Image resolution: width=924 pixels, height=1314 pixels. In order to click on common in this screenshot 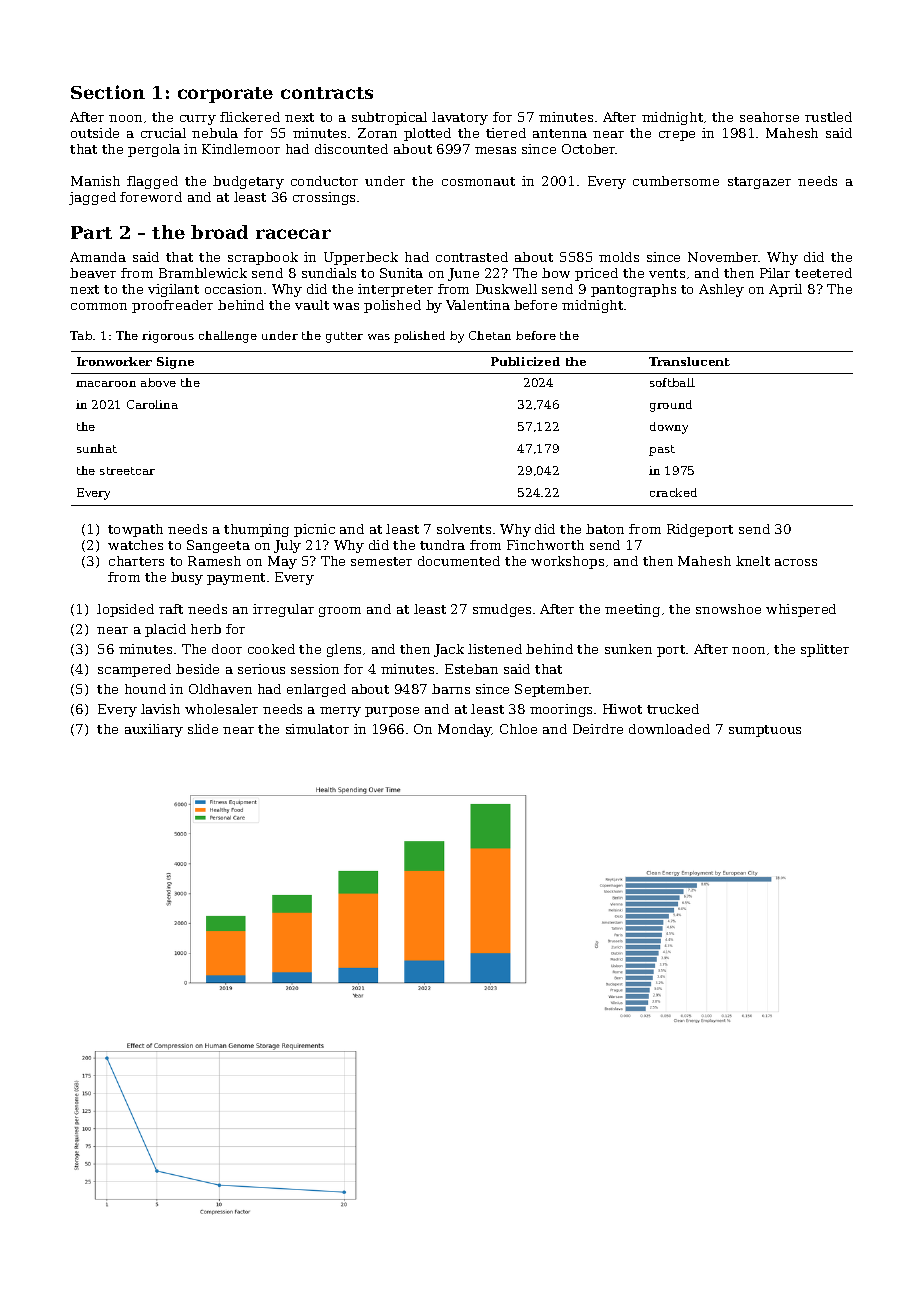, I will do `click(99, 306)`.
